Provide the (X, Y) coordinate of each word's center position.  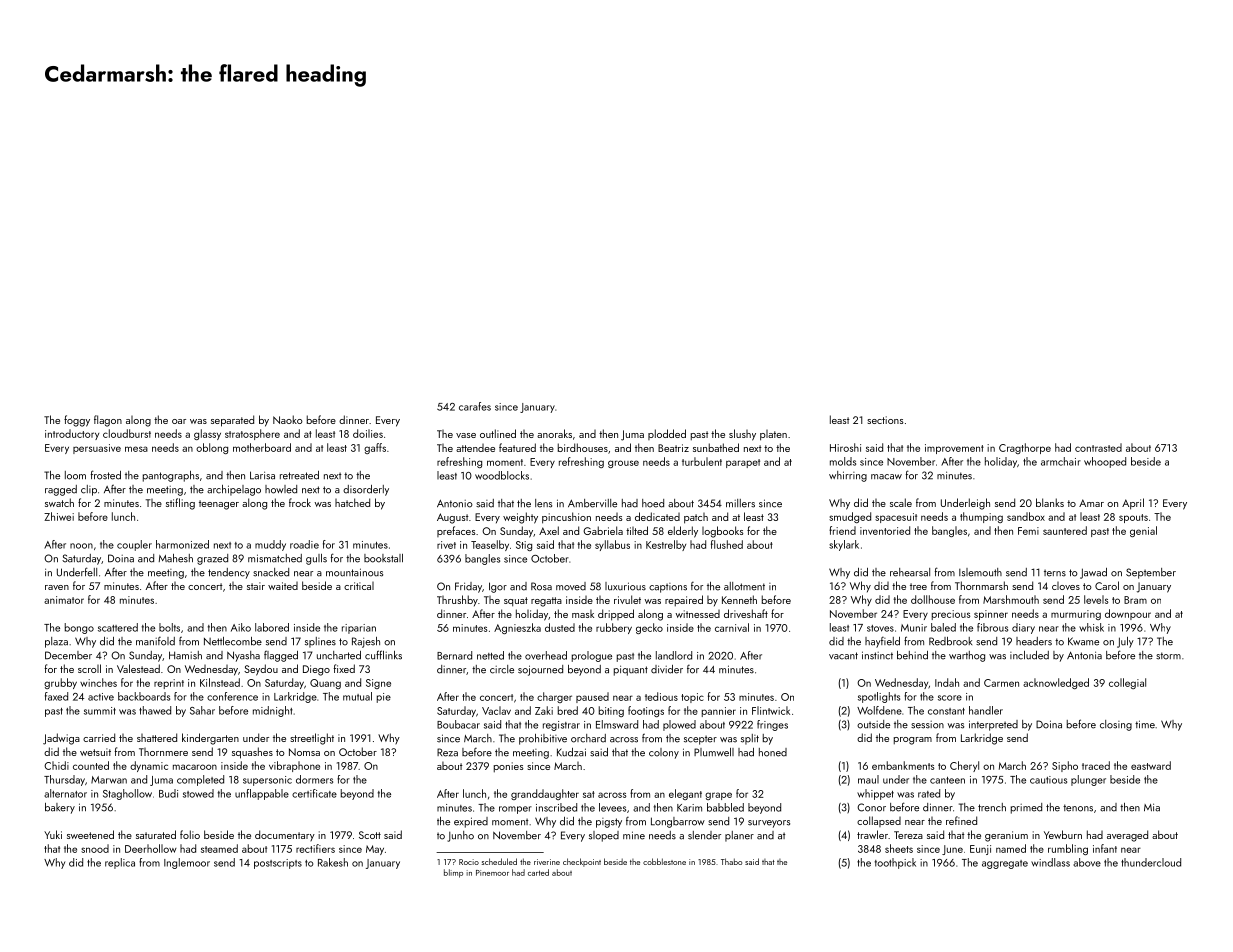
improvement (954, 449)
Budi (168, 793)
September (1151, 573)
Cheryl (964, 766)
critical (359, 586)
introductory (72, 434)
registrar (561, 726)
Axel (549, 530)
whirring (848, 476)
